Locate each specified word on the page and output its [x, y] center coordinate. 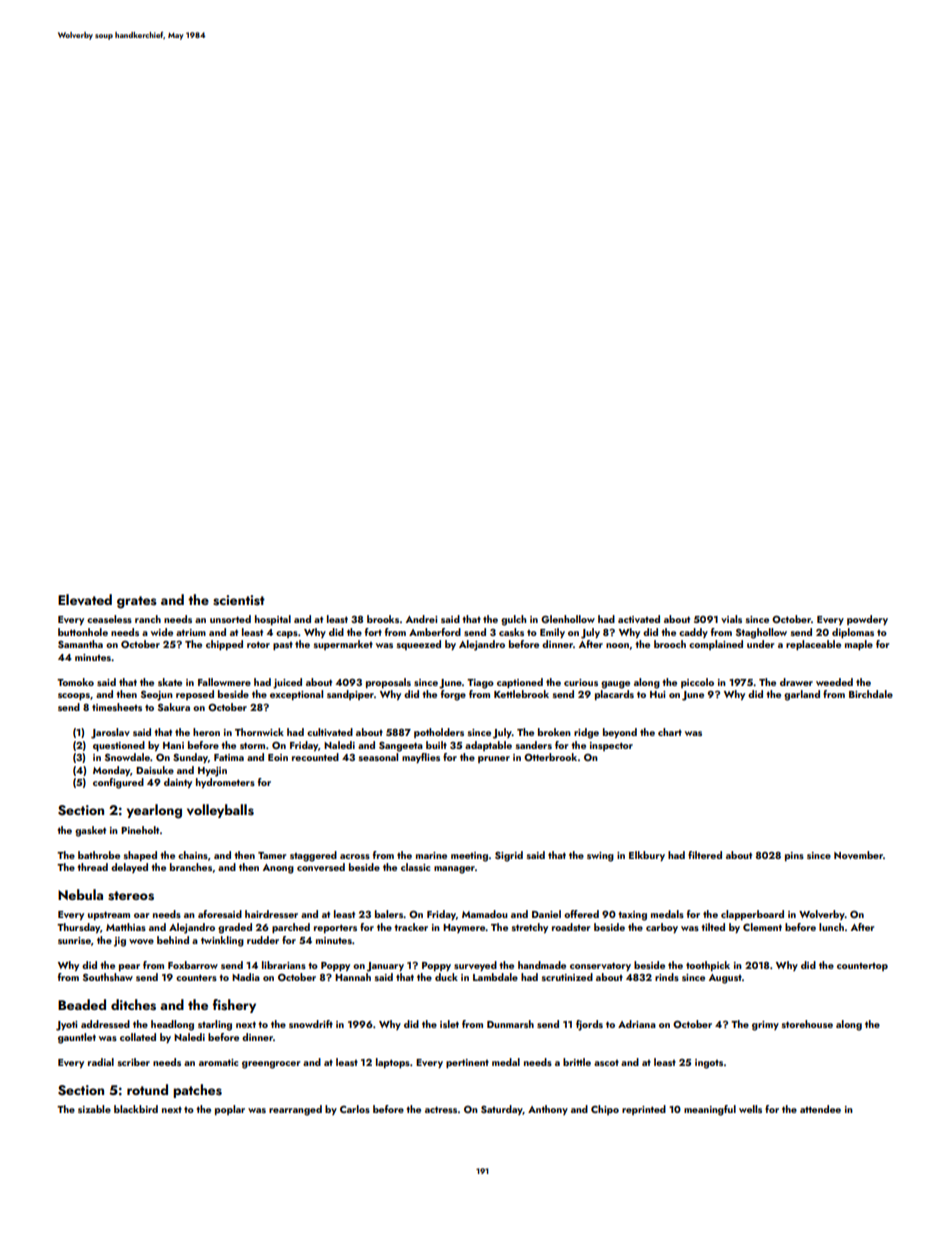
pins [794, 856]
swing [600, 857]
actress [441, 1109]
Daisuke [155, 770]
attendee [820, 1109]
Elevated [85, 599]
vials [731, 619]
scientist [239, 600]
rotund [147, 1089]
